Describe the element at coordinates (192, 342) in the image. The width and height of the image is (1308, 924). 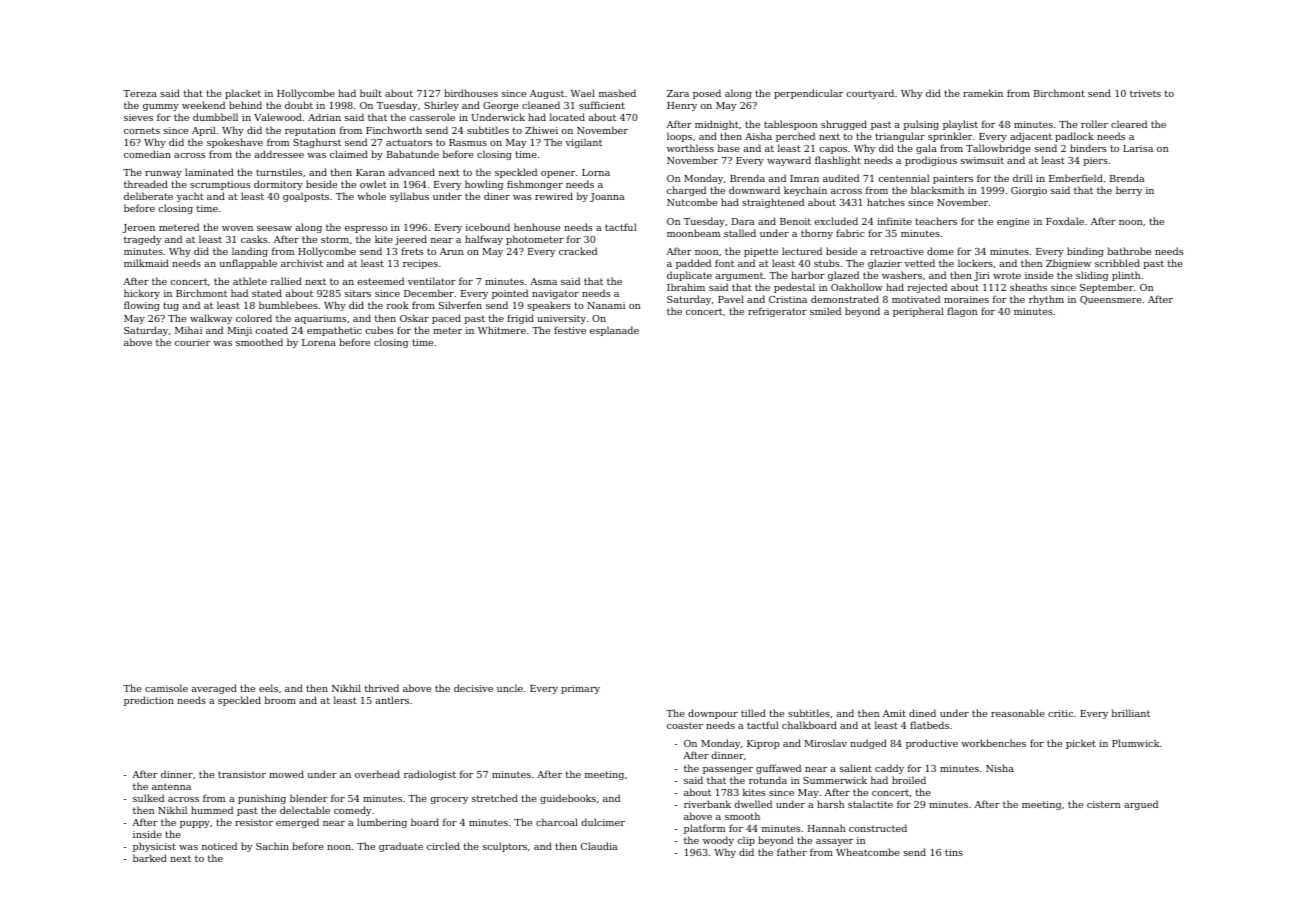
I see `courier` at that location.
